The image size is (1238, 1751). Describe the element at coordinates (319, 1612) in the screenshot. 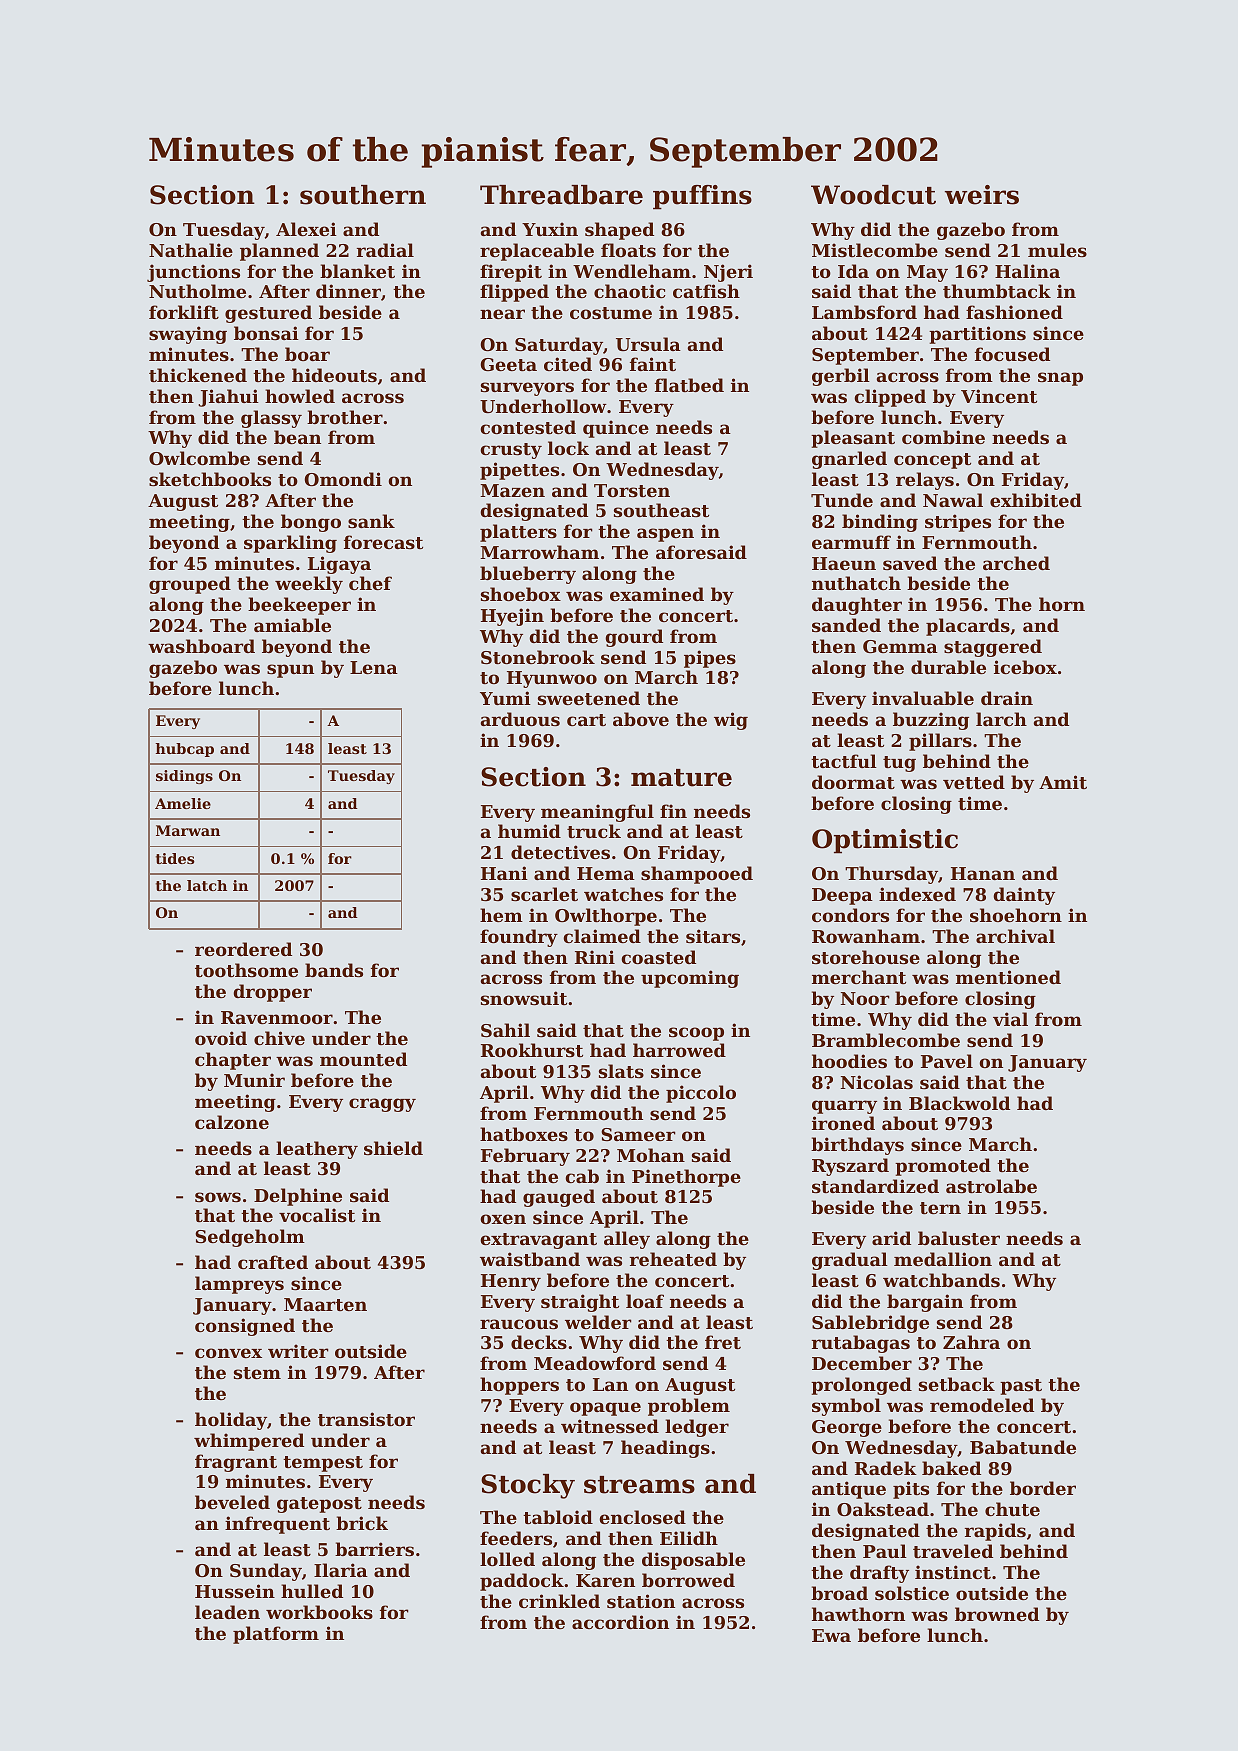

I see `workbooks` at that location.
